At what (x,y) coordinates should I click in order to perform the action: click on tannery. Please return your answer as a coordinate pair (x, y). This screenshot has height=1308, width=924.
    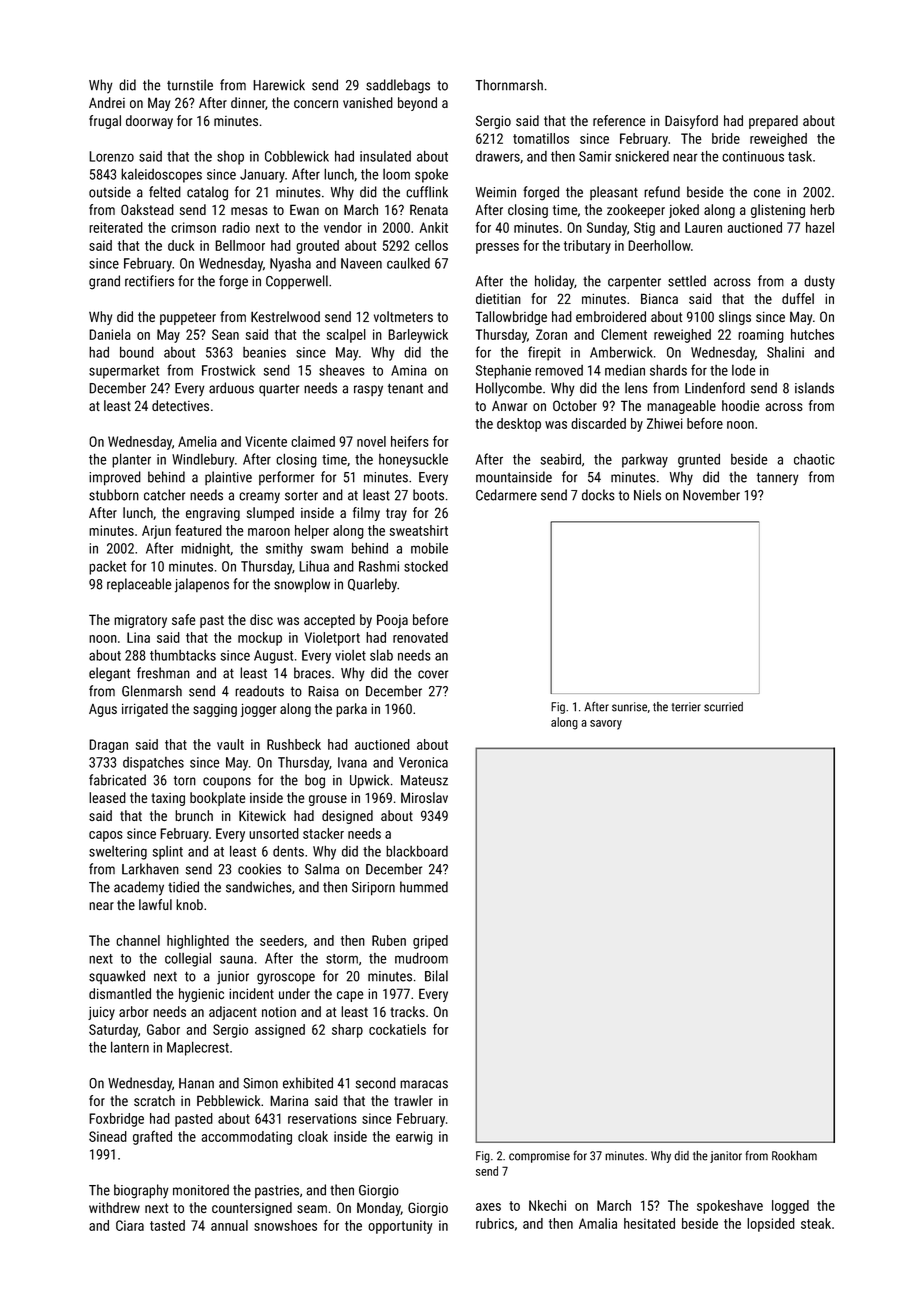
    Looking at the image, I should click on (778, 478).
